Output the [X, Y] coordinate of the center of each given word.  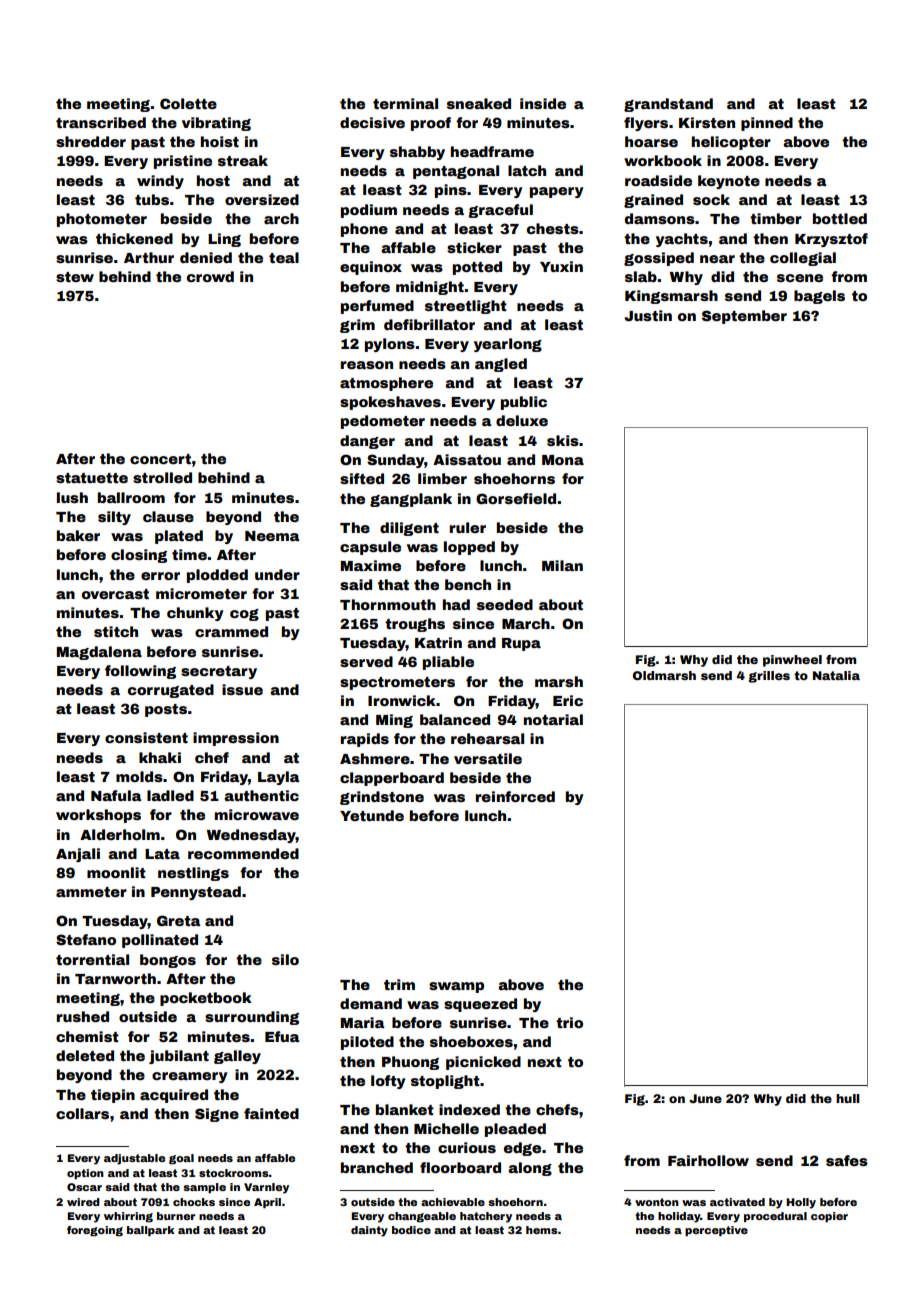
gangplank [411, 500]
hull [848, 1098]
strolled [162, 477]
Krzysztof [831, 240]
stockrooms [234, 1173]
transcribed [101, 122]
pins [451, 191]
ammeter [91, 892]
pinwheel [792, 661]
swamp [456, 987]
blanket [405, 1109]
